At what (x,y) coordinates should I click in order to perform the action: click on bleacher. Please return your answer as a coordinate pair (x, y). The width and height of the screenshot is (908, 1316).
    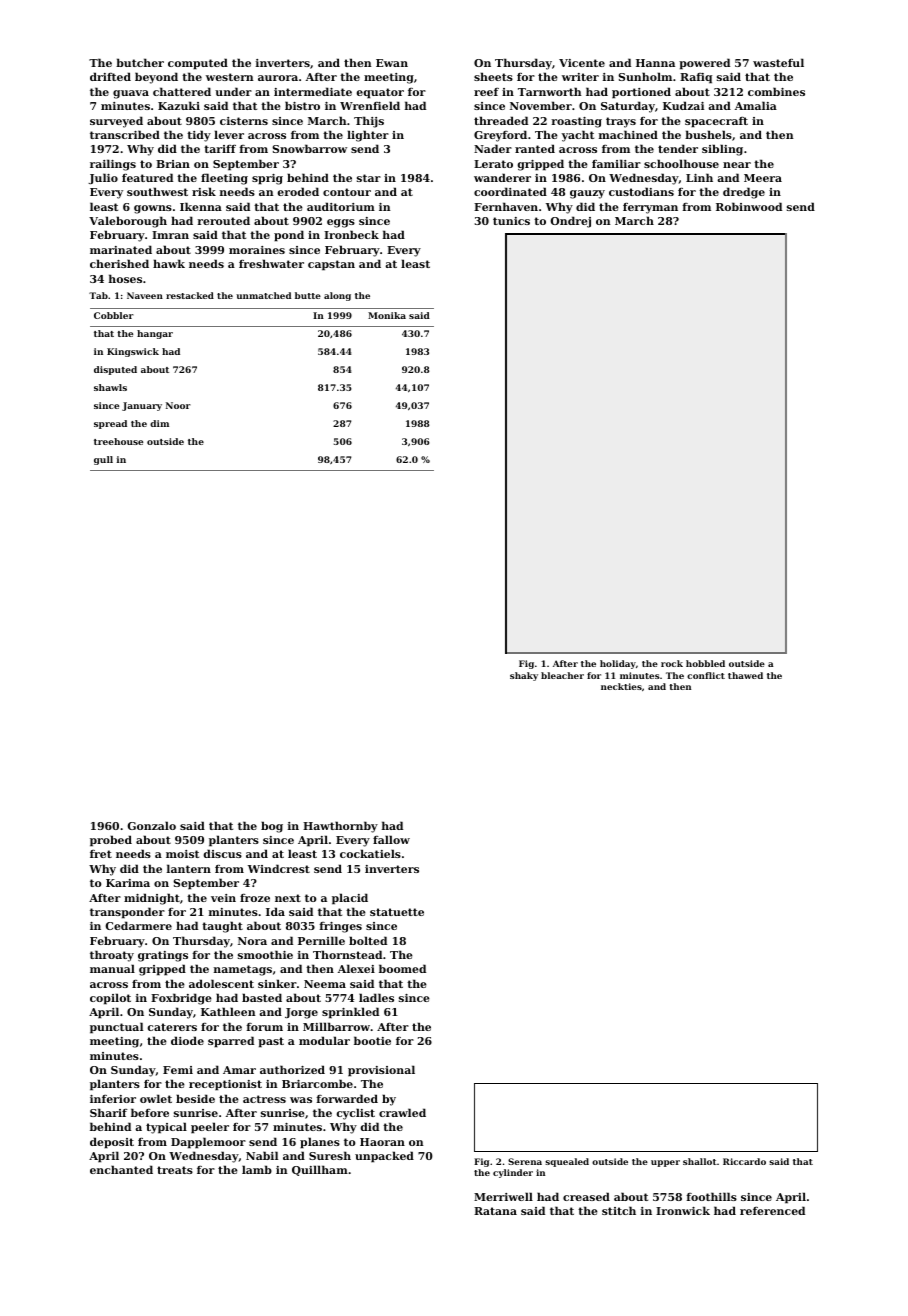
    Looking at the image, I should click on (562, 675).
